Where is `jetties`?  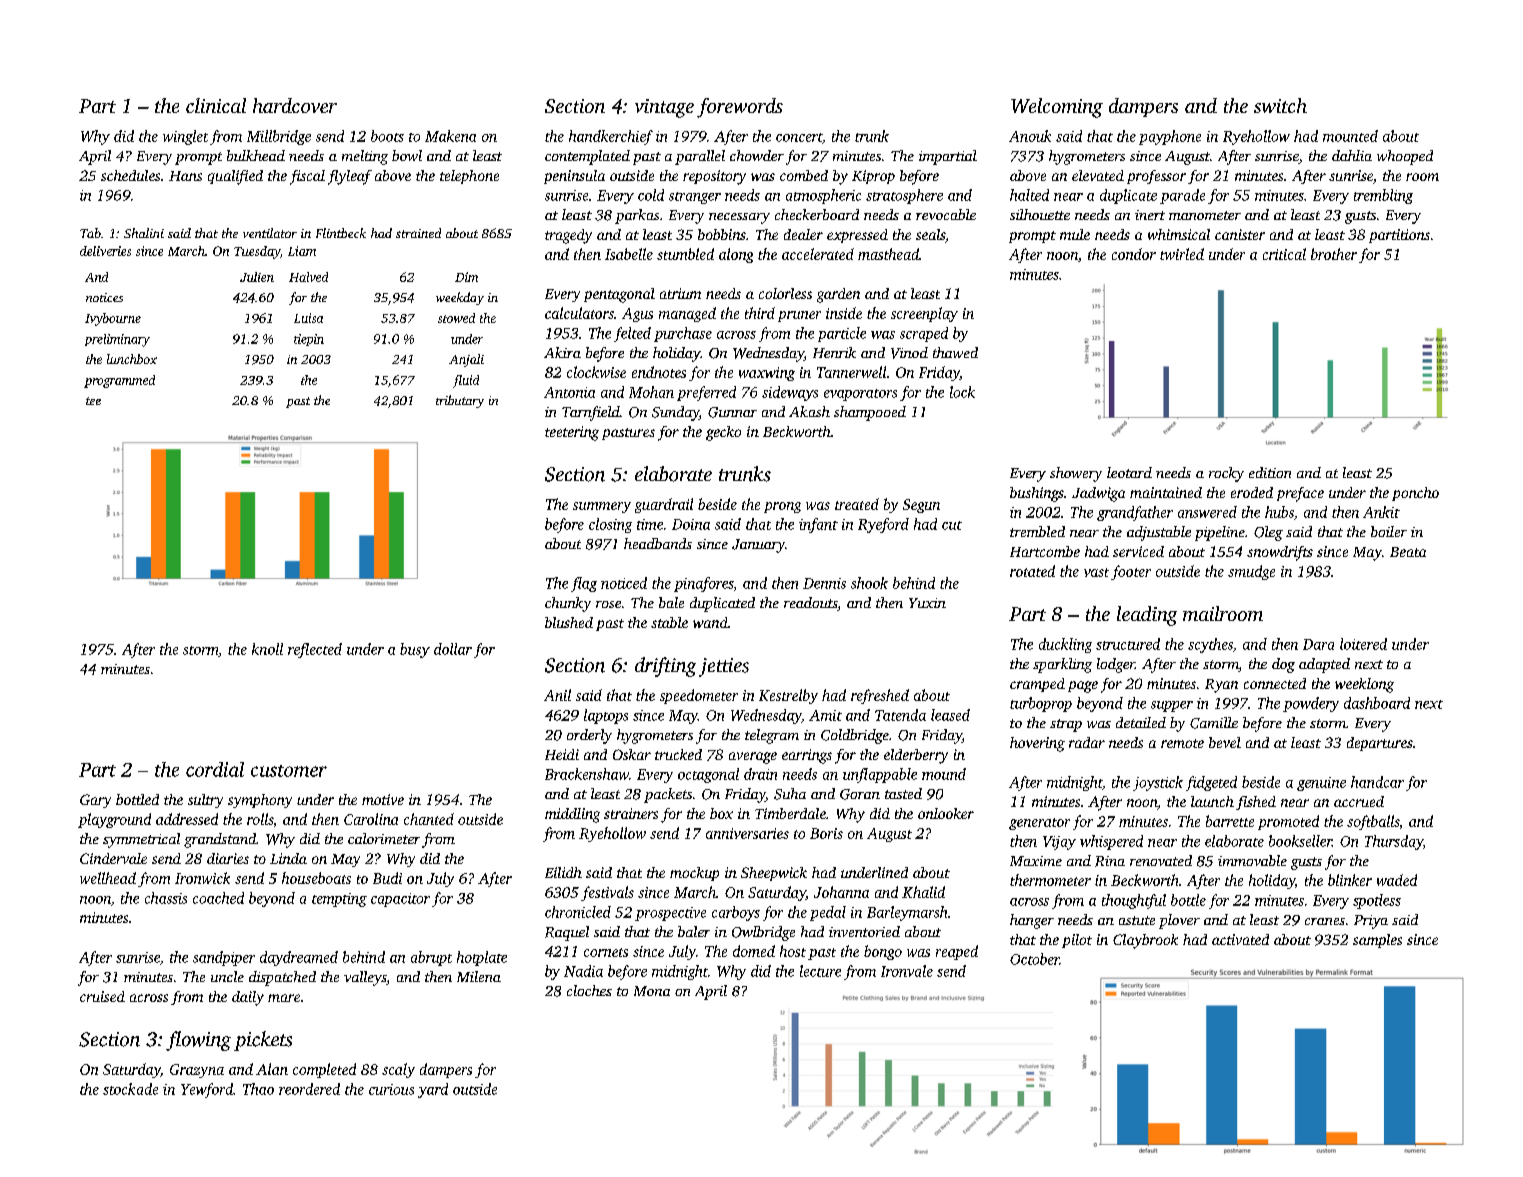 jetties is located at coordinates (724, 667).
